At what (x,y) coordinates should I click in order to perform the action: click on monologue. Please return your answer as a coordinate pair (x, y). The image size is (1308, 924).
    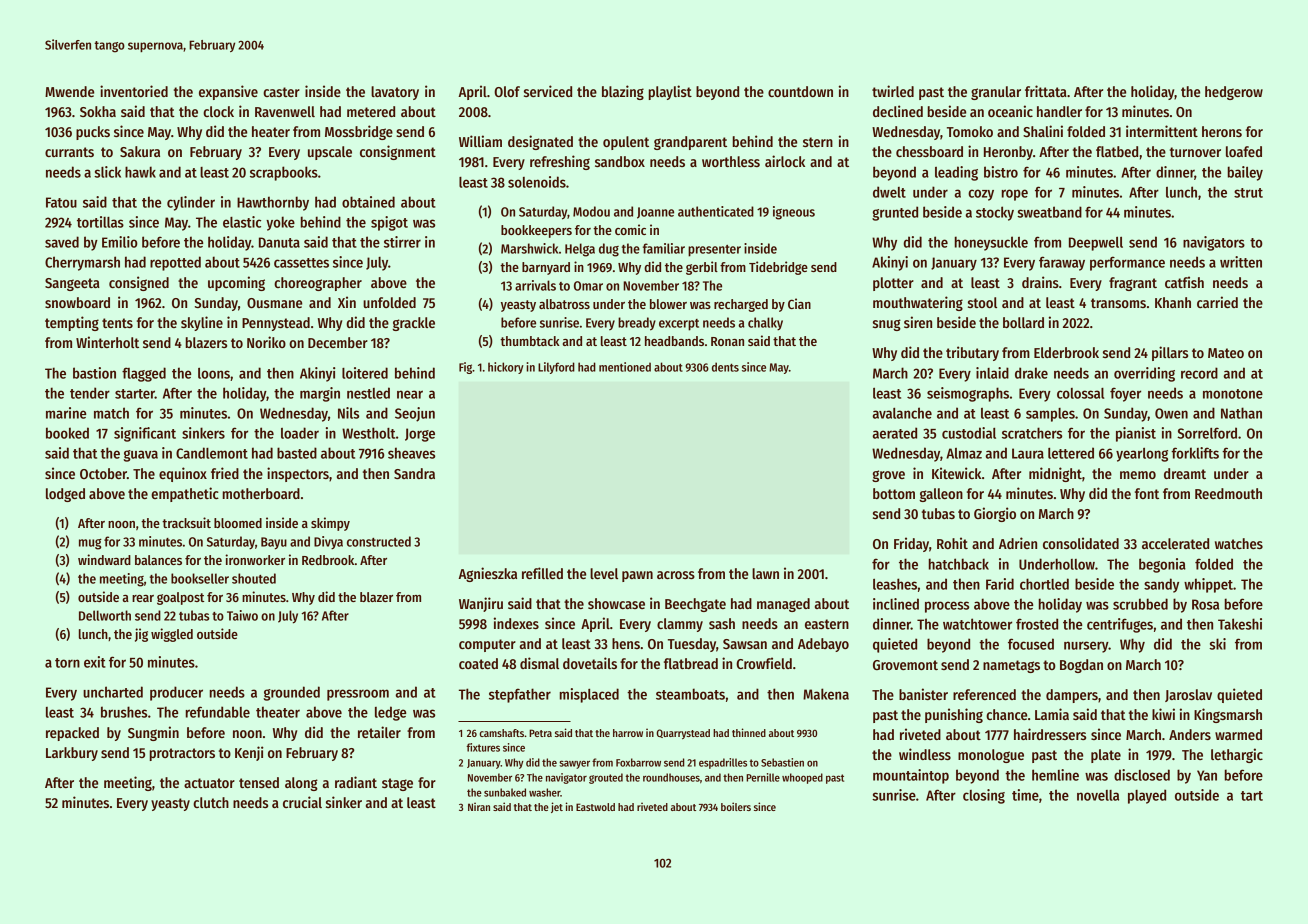
    Looking at the image, I should click on (991, 756).
